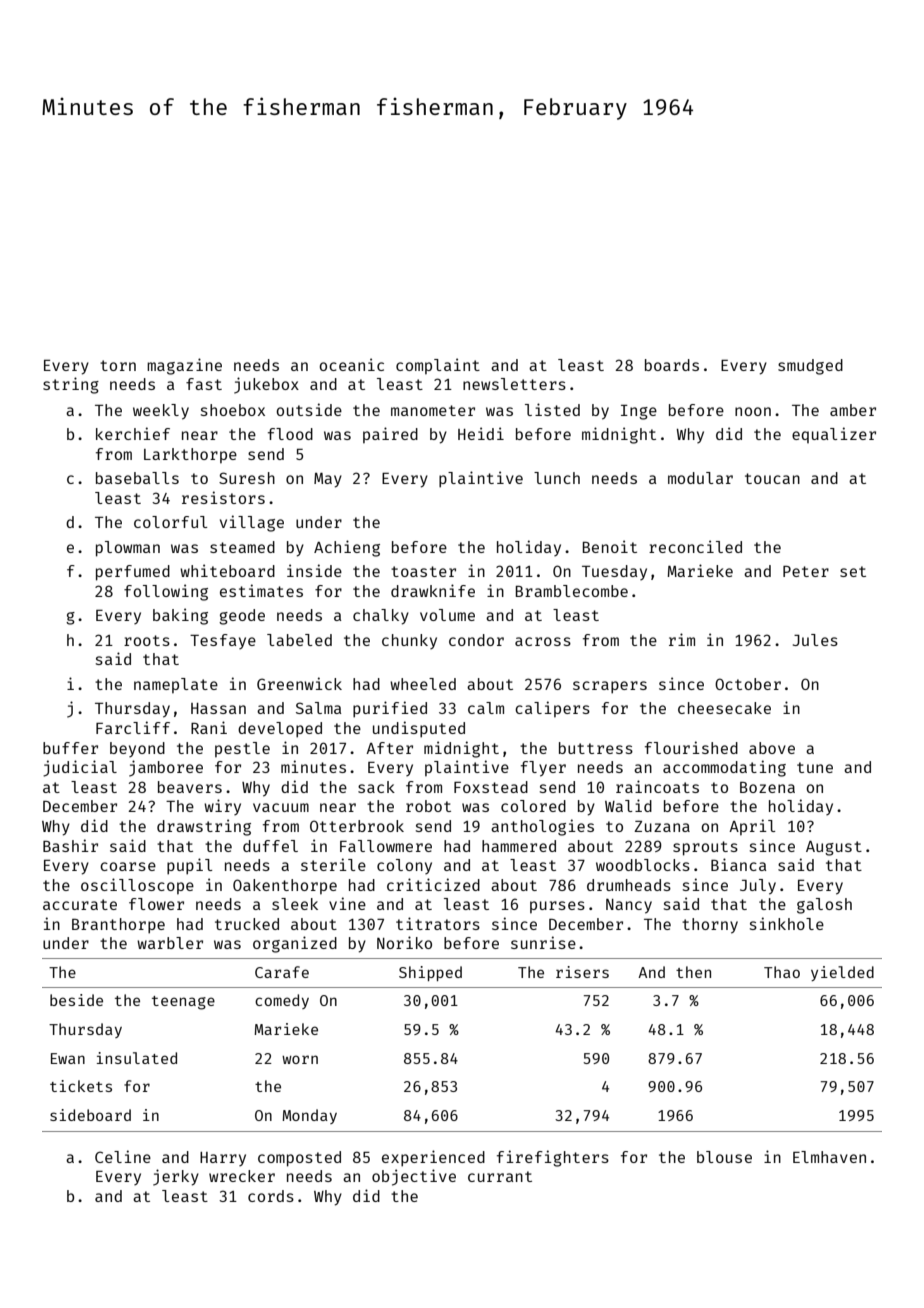  What do you see at coordinates (514, 384) in the screenshot?
I see `newsletters` at bounding box center [514, 384].
